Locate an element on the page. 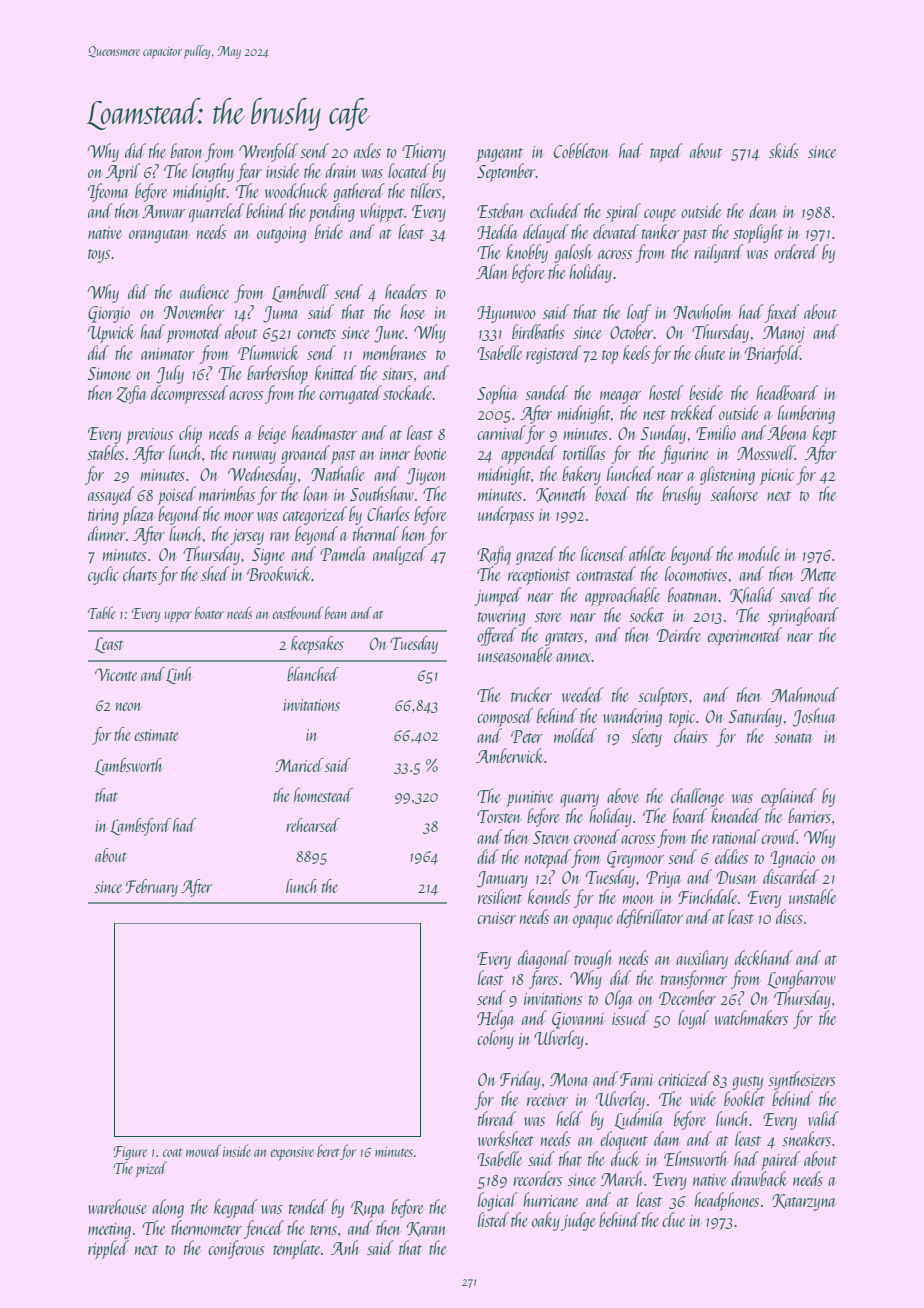  coniferous is located at coordinates (236, 1249).
